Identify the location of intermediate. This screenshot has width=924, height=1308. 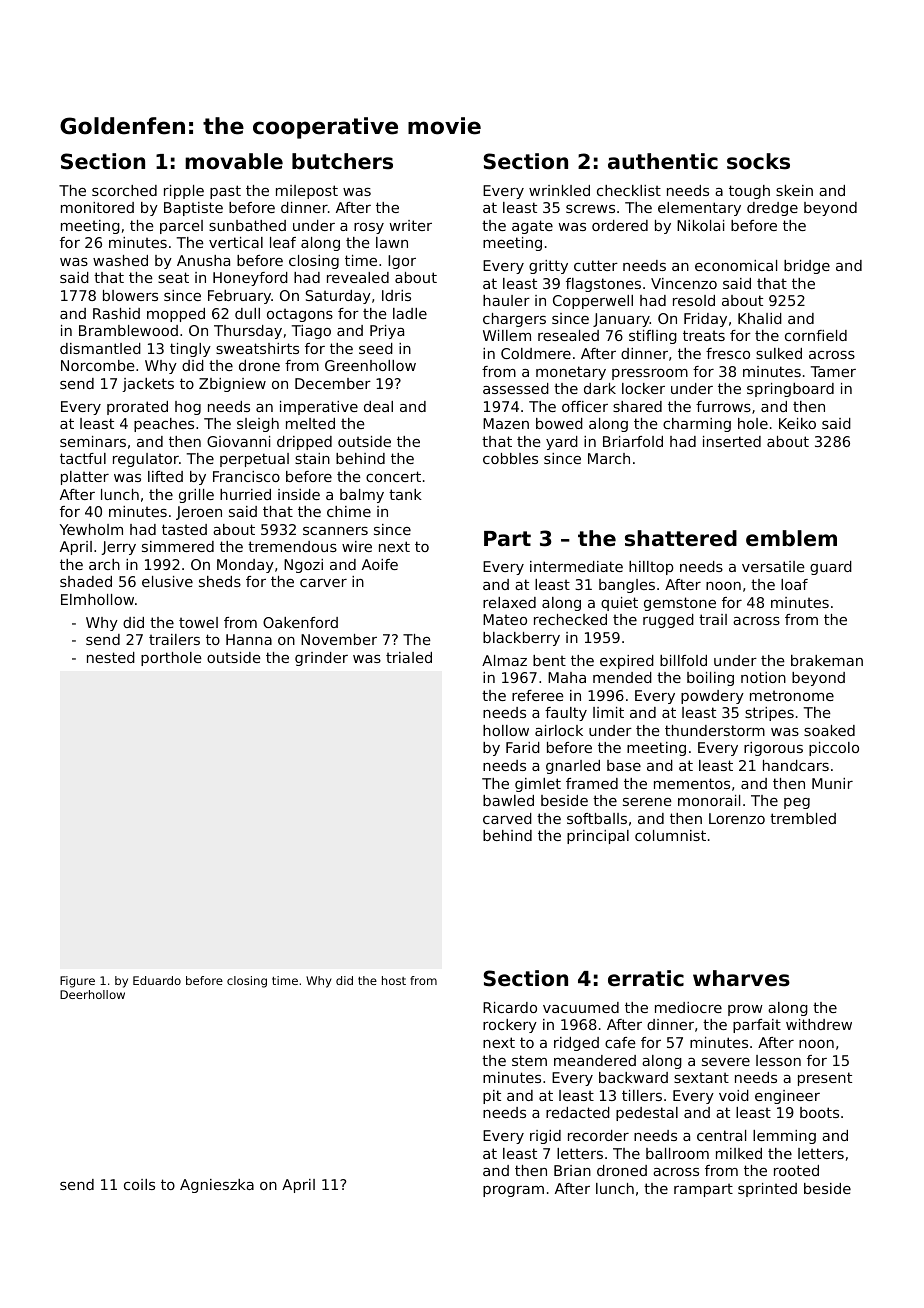
(576, 566).
